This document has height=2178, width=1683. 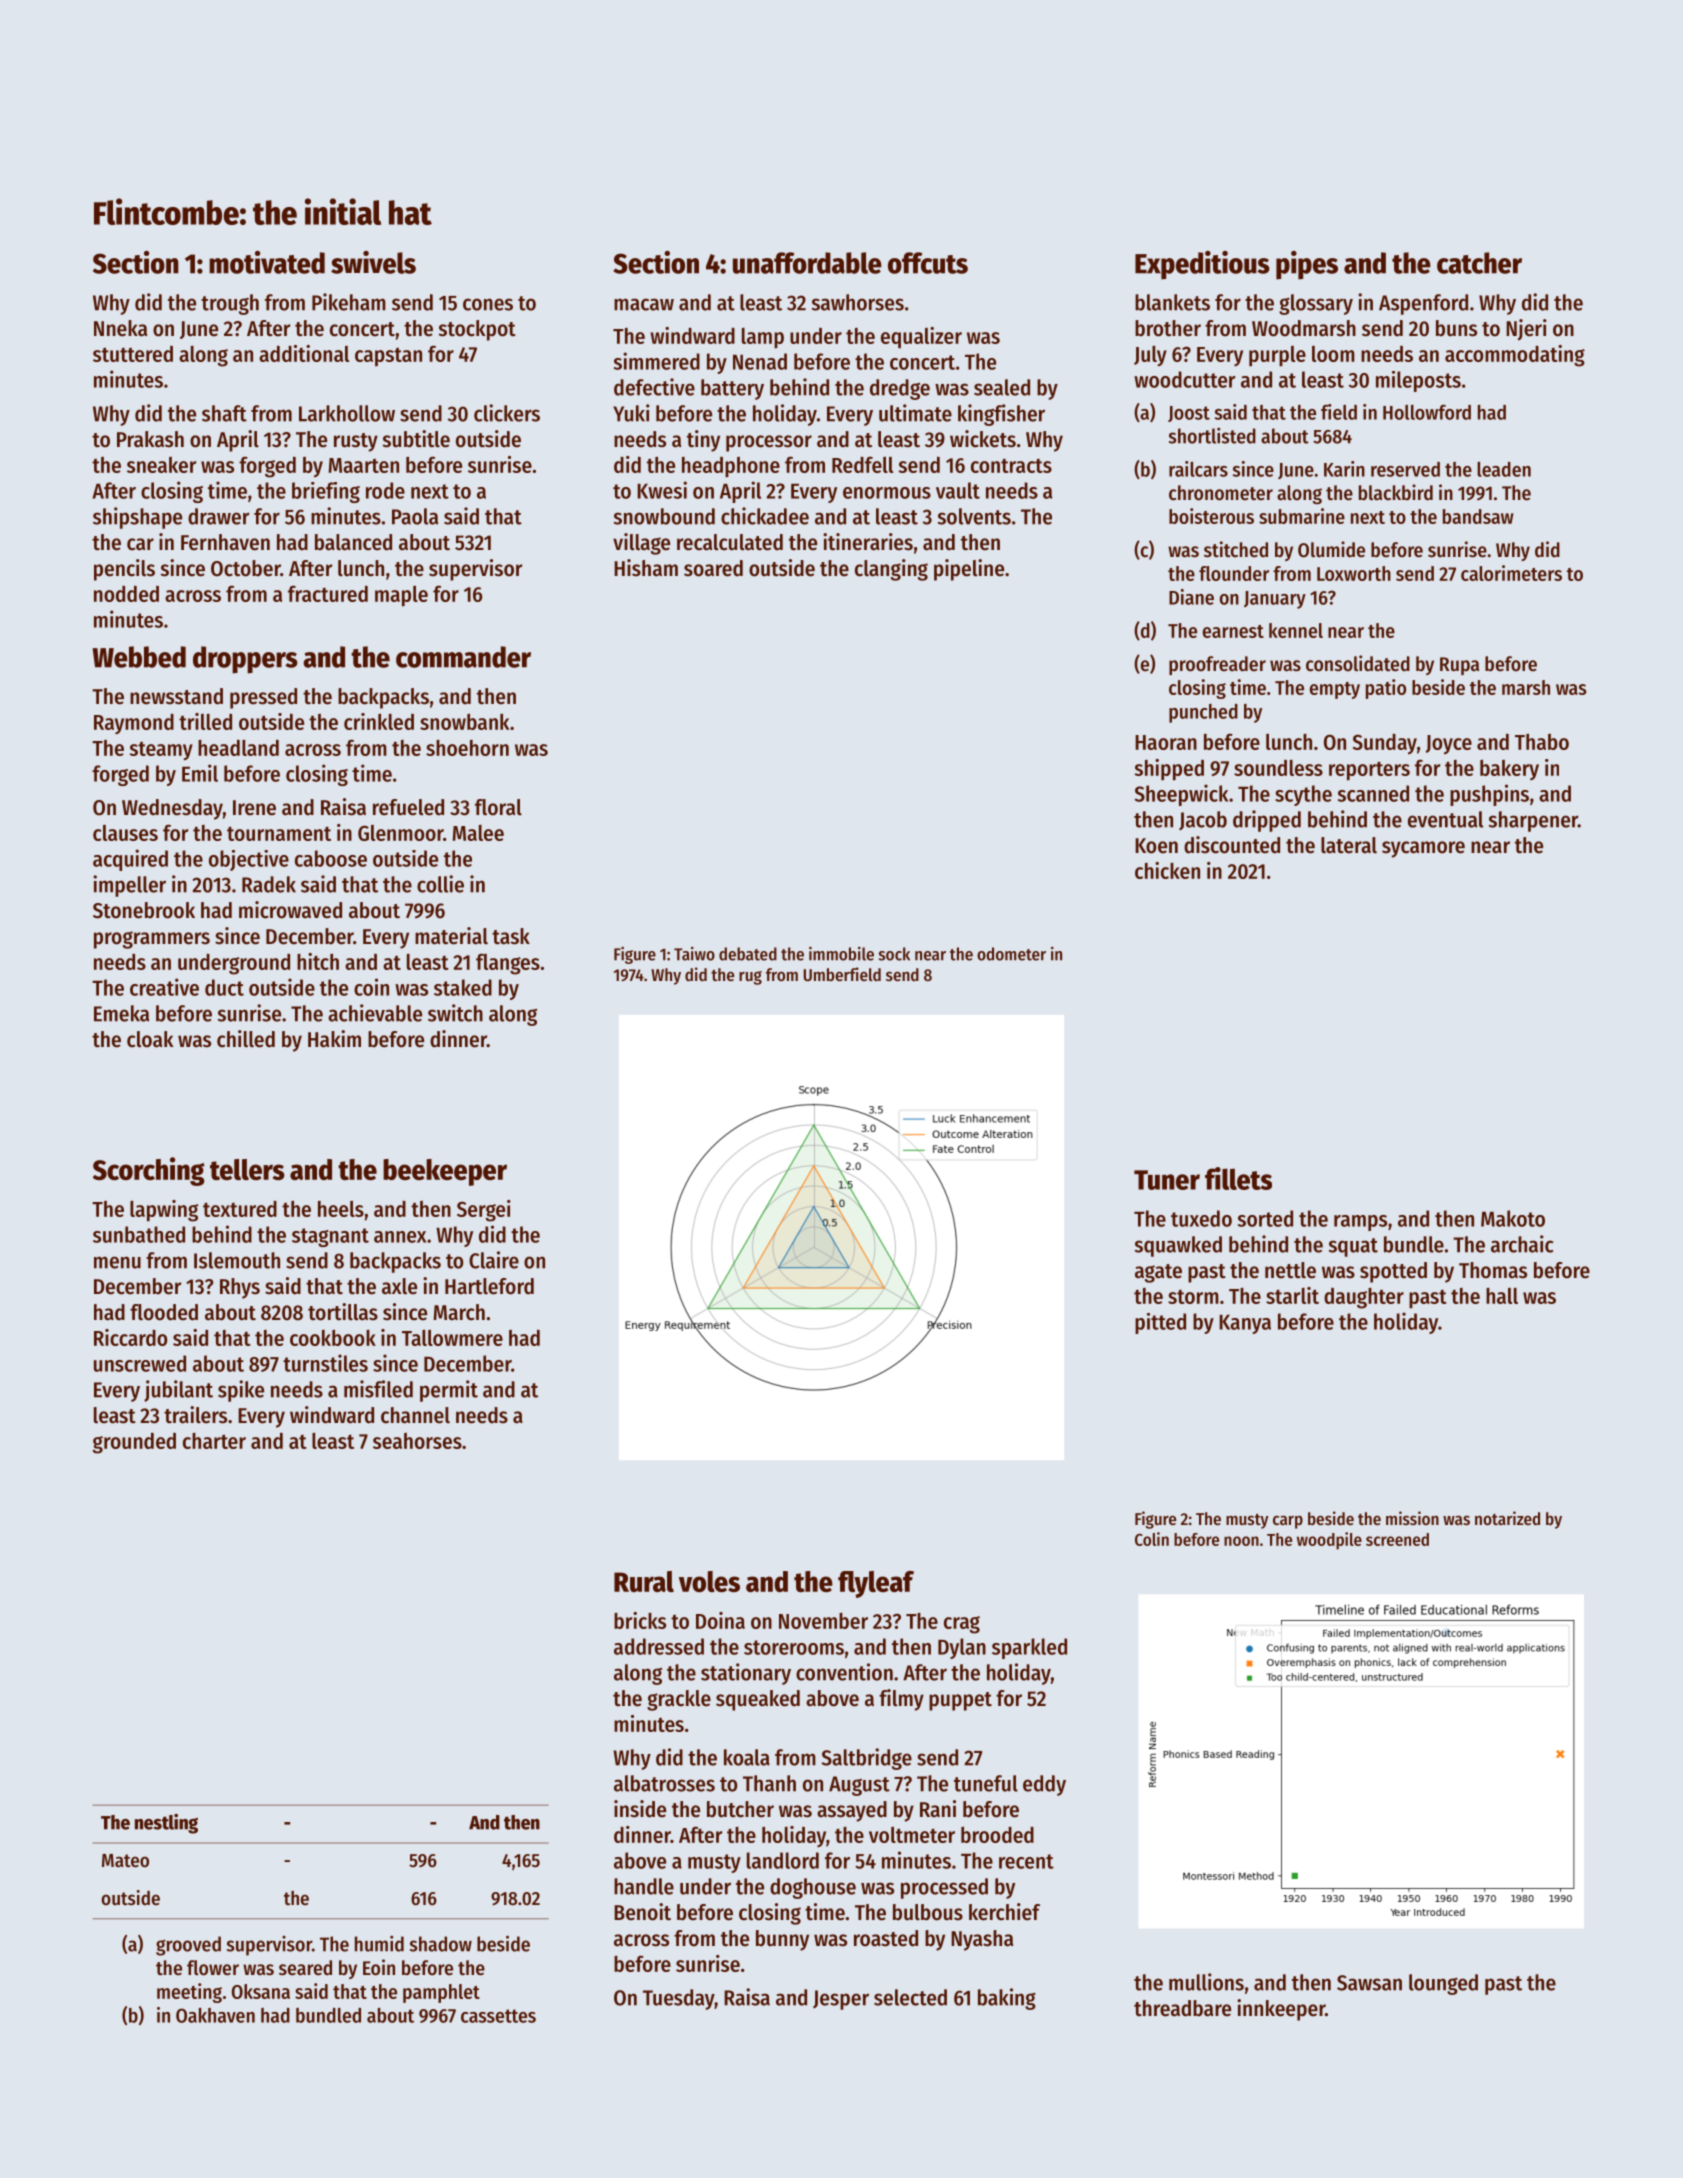 I want to click on selected, so click(x=910, y=1997).
